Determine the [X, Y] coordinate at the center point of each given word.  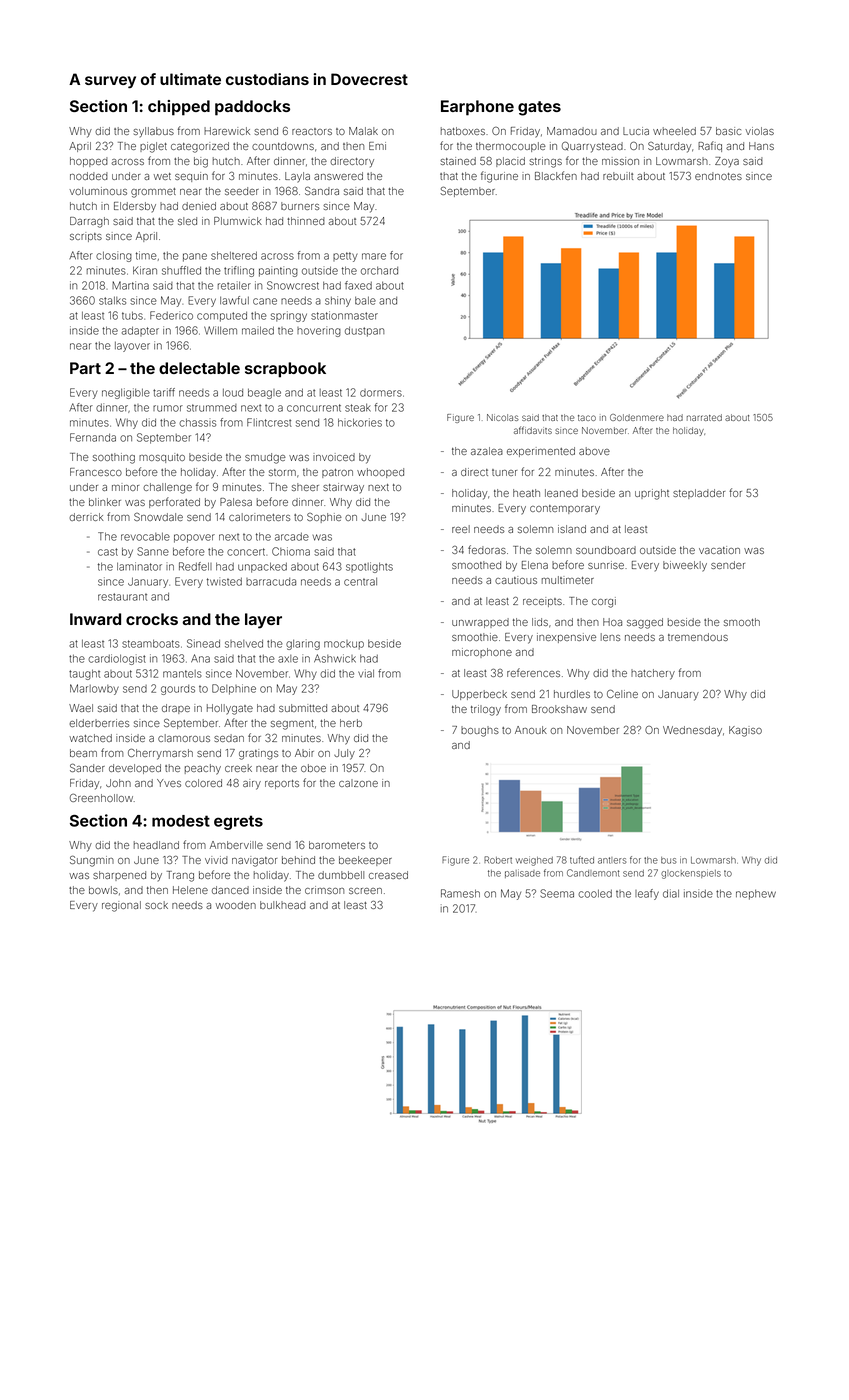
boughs [480, 731]
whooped [380, 473]
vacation [719, 550]
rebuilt [618, 176]
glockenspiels [691, 874]
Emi [377, 146]
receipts [542, 602]
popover [194, 538]
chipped [179, 108]
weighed [534, 861]
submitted [303, 708]
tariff [164, 392]
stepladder [699, 494]
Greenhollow [101, 798]
